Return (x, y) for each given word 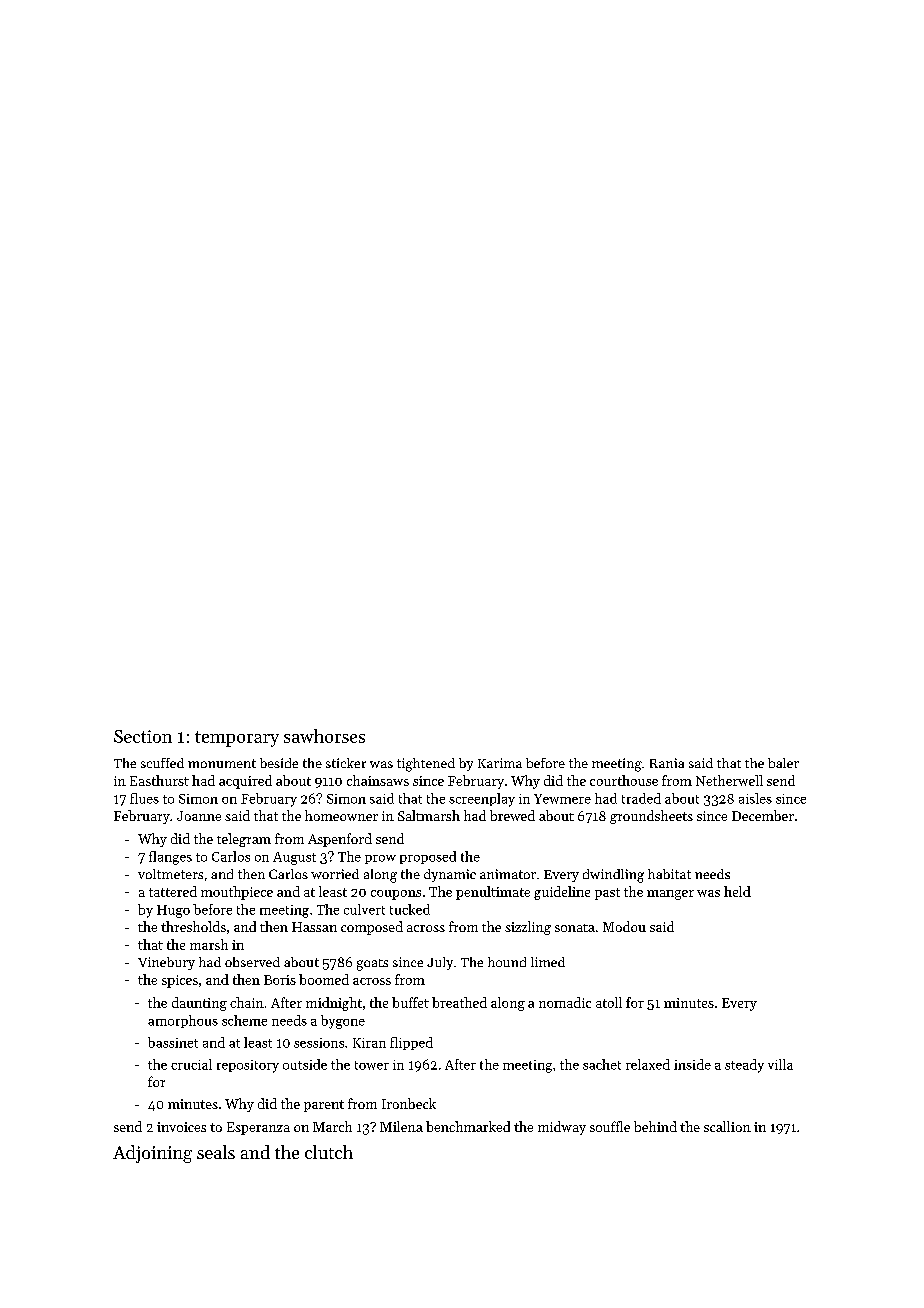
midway (562, 1128)
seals (216, 1152)
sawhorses (324, 736)
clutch (329, 1152)
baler (783, 763)
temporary (237, 739)
